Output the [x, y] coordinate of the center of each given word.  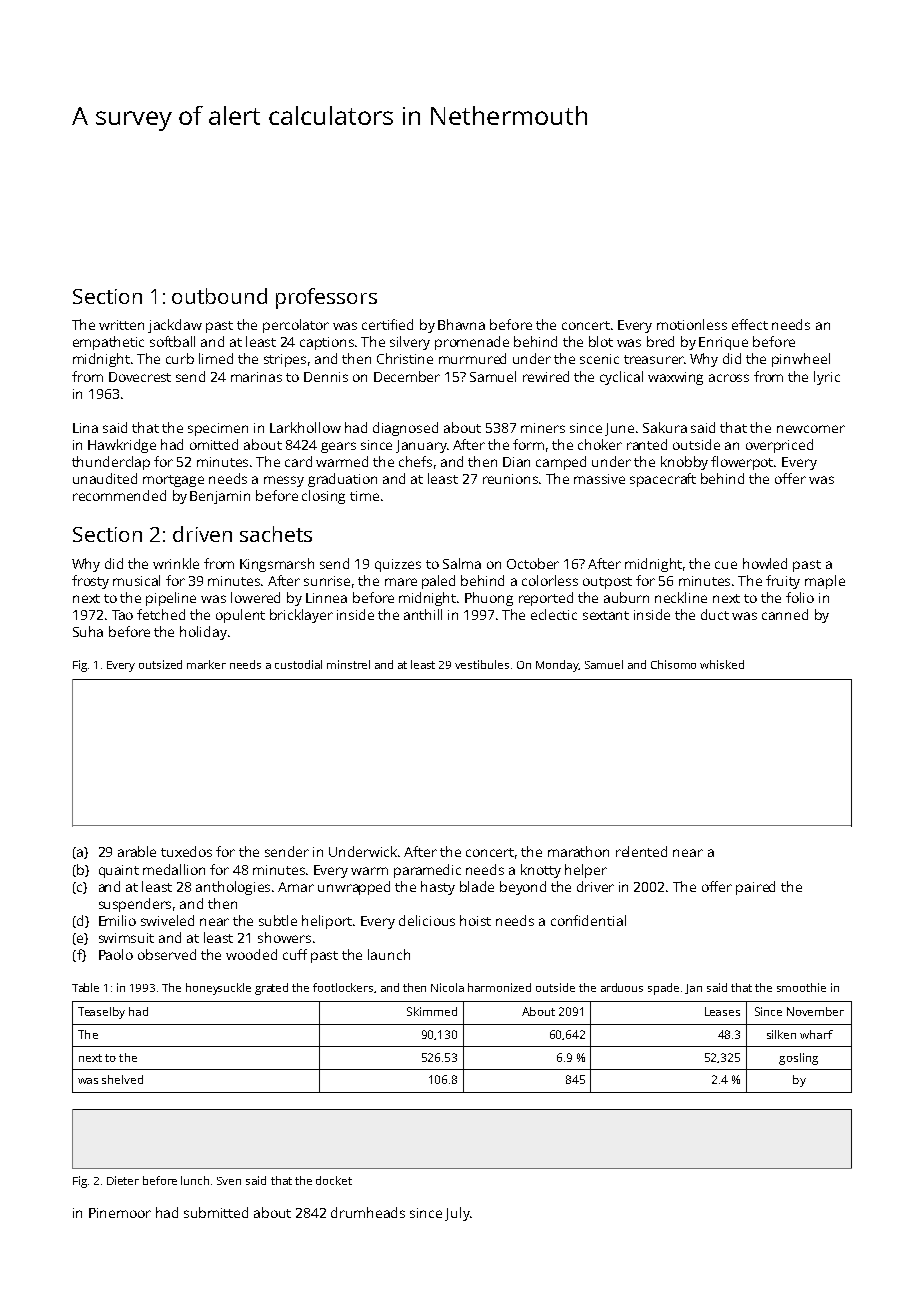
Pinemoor [120, 1213]
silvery [410, 343]
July [457, 1214]
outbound [219, 296]
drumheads [368, 1212]
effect [750, 324]
